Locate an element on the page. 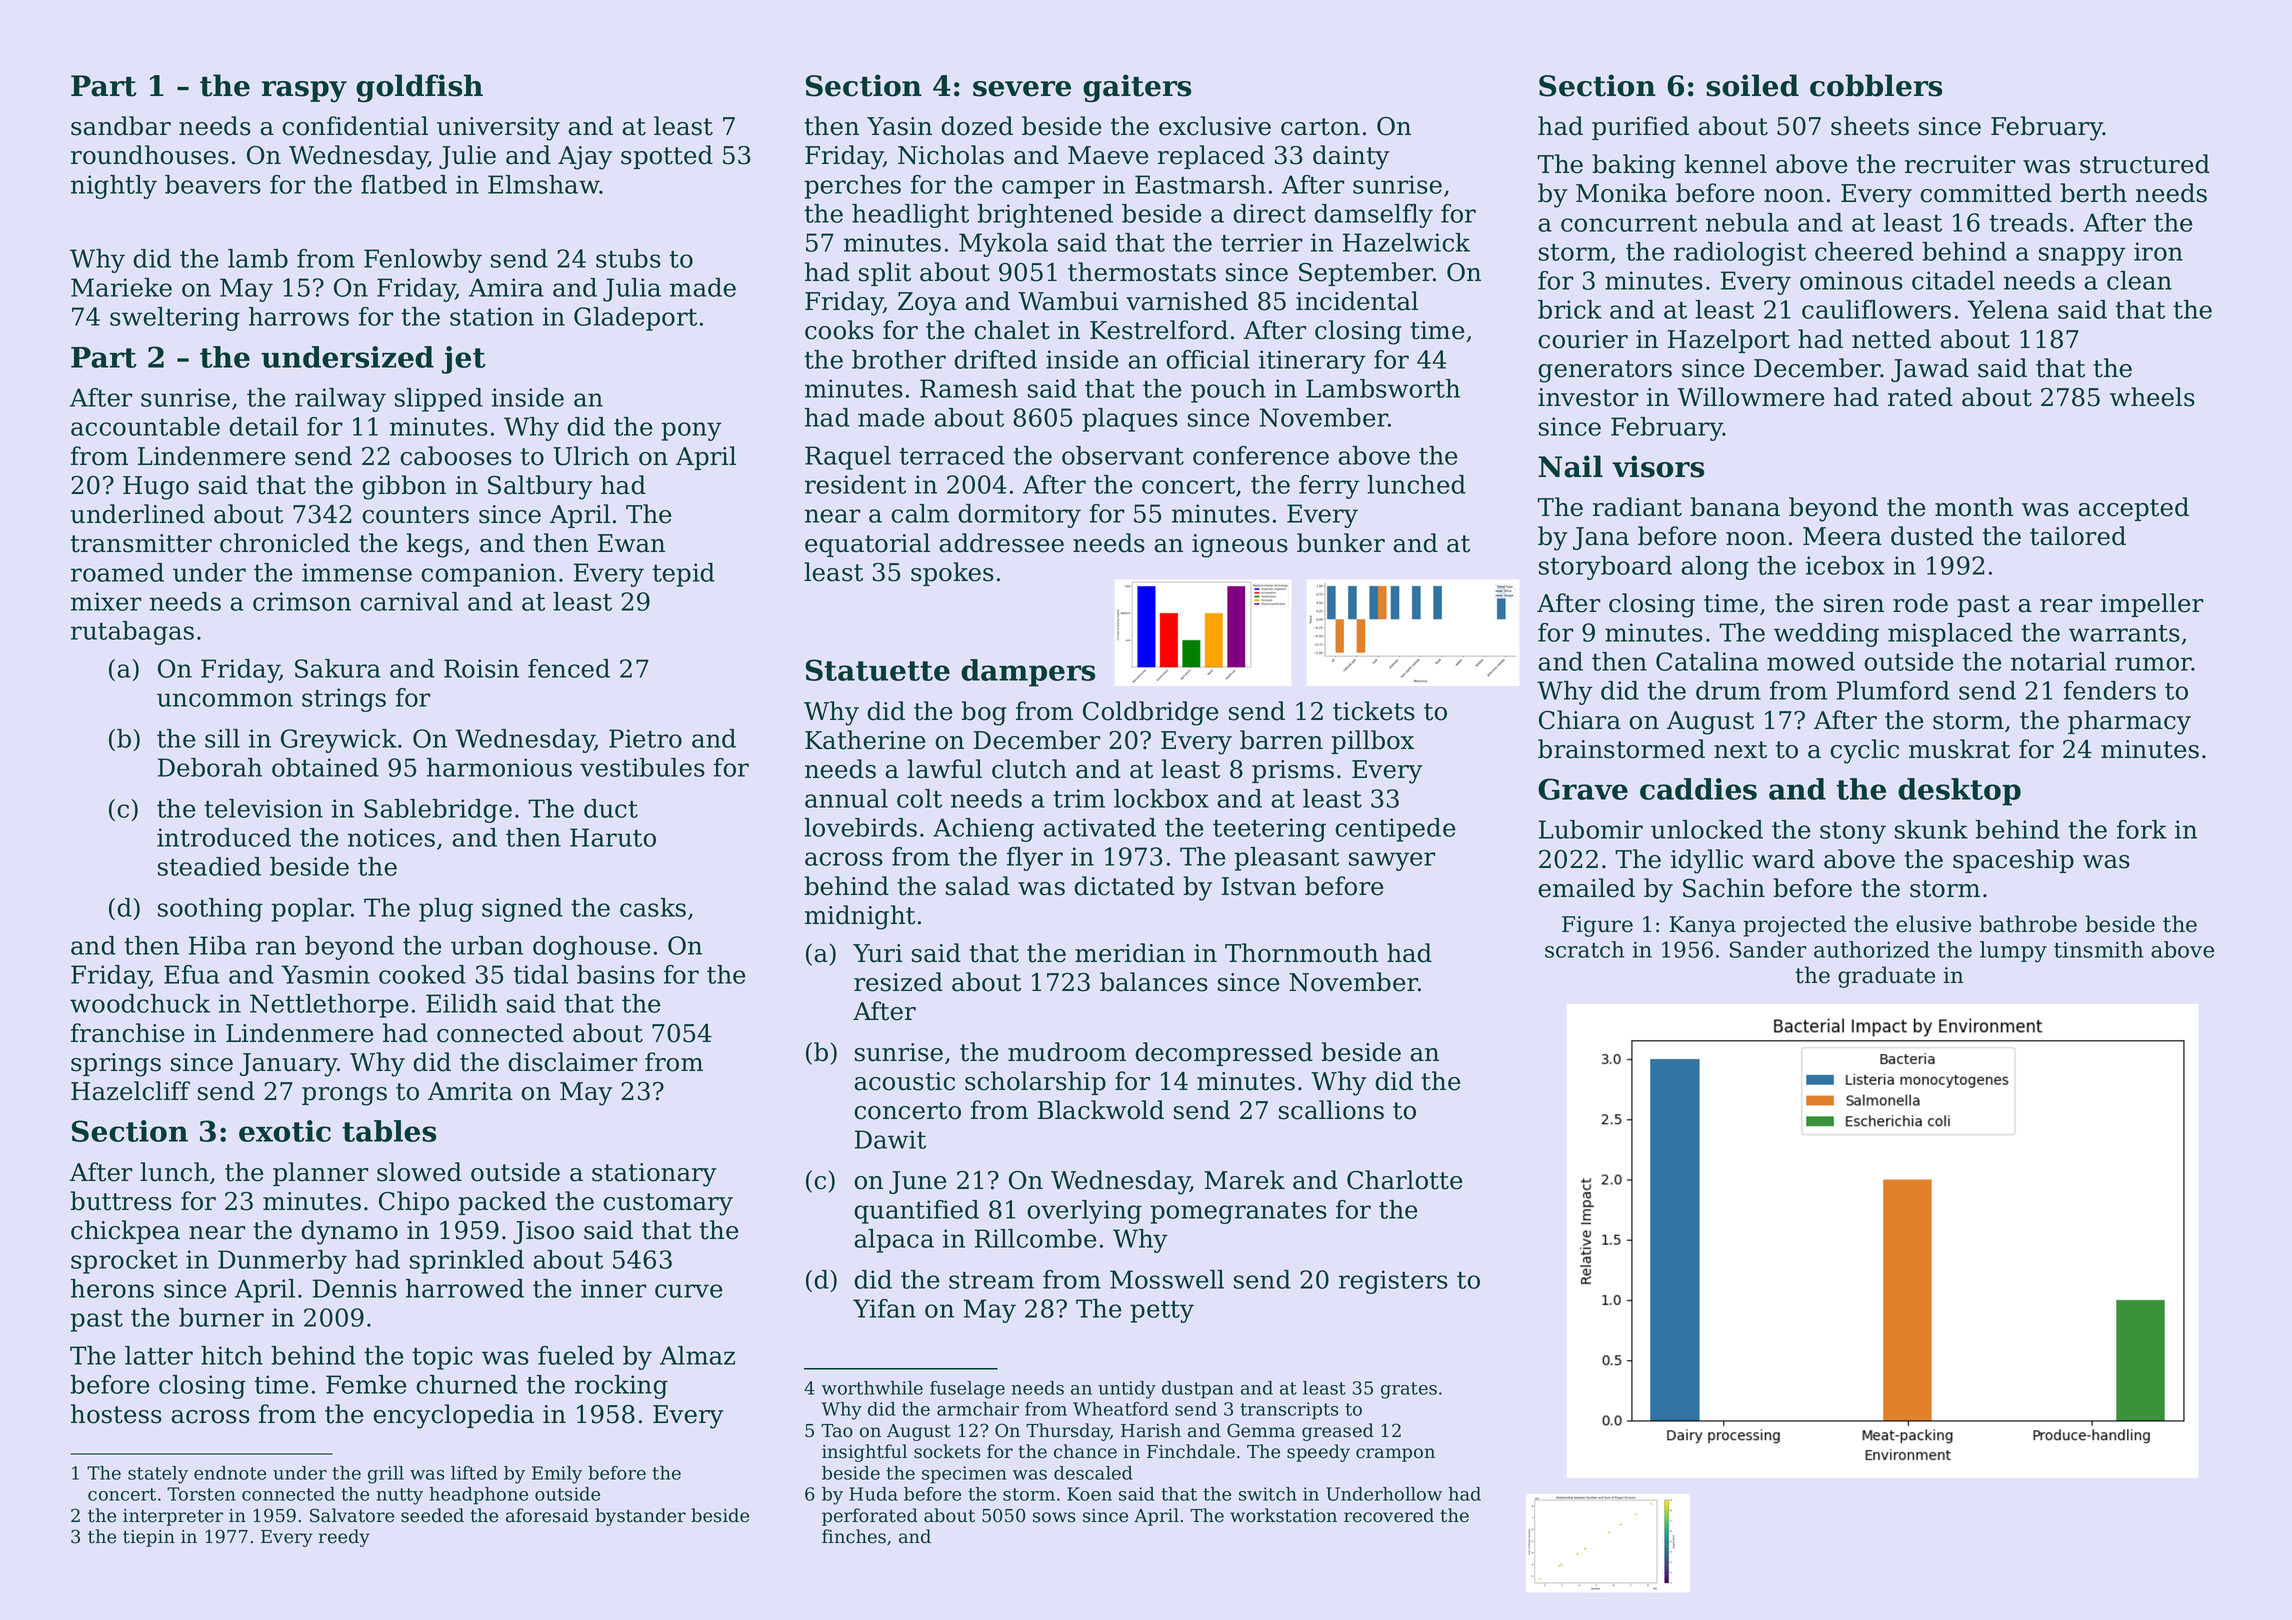 The height and width of the image is (1620, 2292). Wambui is located at coordinates (1068, 301).
